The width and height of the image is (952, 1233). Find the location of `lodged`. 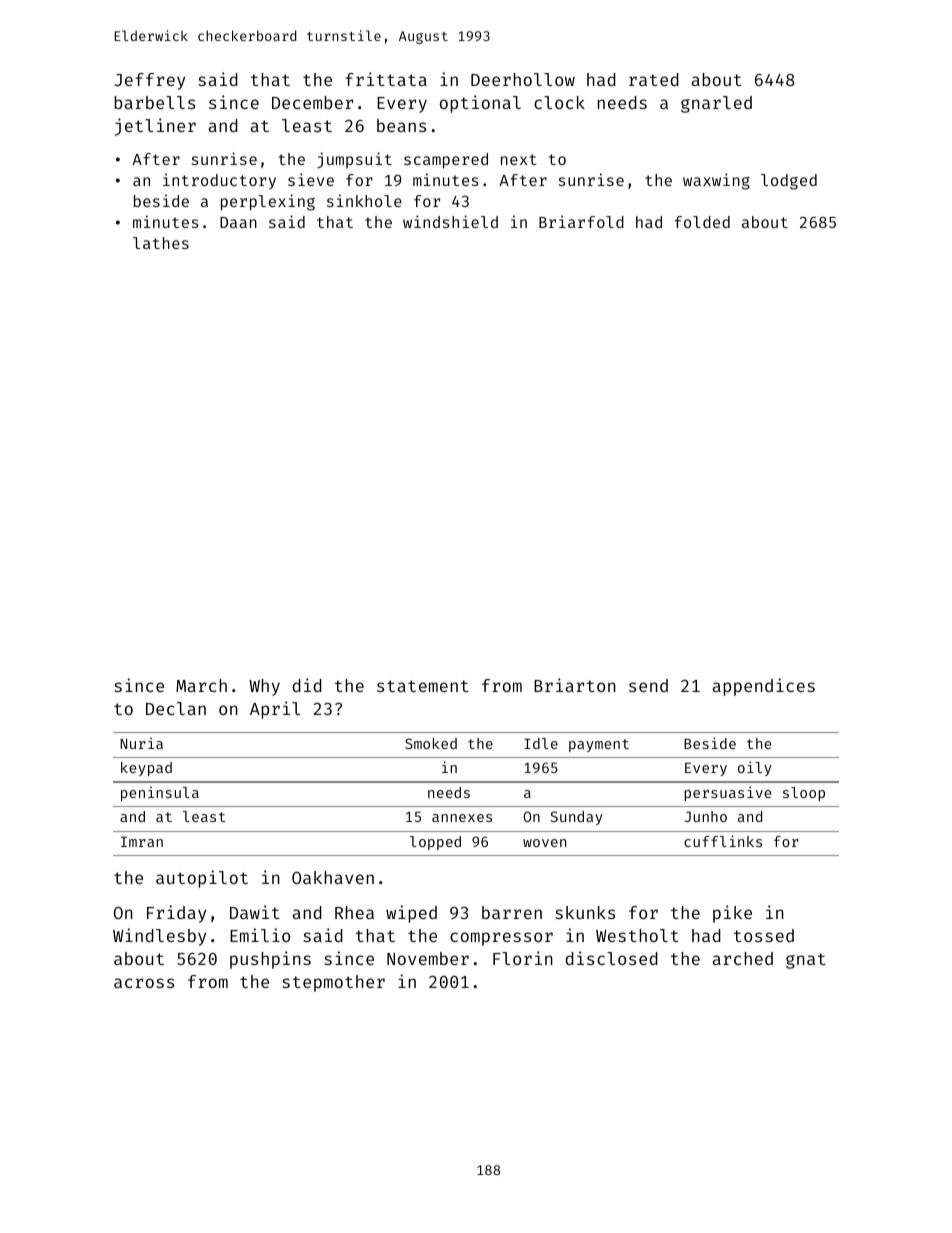

lodged is located at coordinates (789, 182).
